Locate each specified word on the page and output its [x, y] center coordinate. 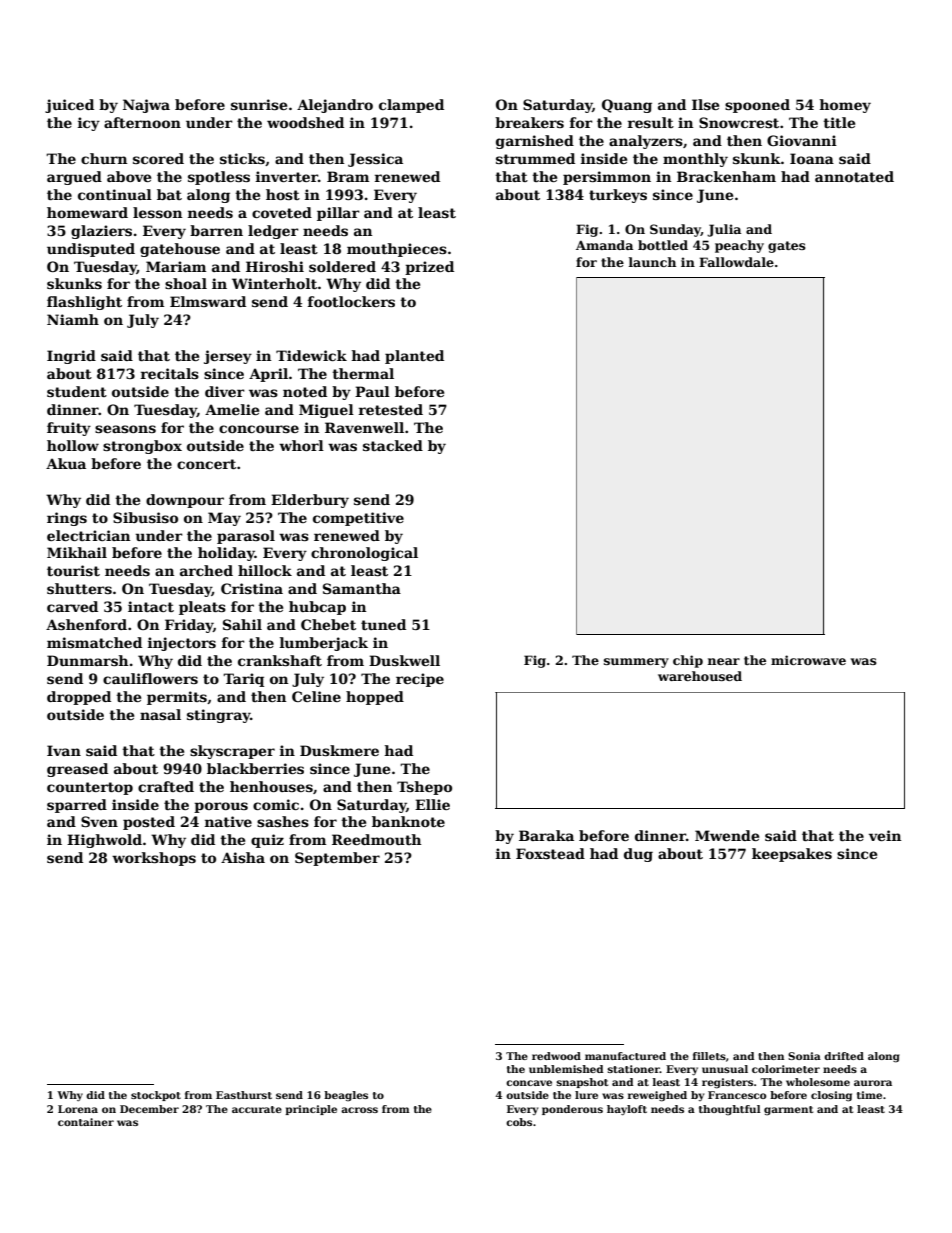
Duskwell [404, 660]
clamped [411, 106]
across [359, 1110]
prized [429, 268]
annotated [854, 176]
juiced [69, 106]
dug [638, 855]
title [839, 122]
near [724, 661]
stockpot [156, 1096]
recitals [170, 373]
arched [206, 570]
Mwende [727, 835]
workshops [154, 859]
